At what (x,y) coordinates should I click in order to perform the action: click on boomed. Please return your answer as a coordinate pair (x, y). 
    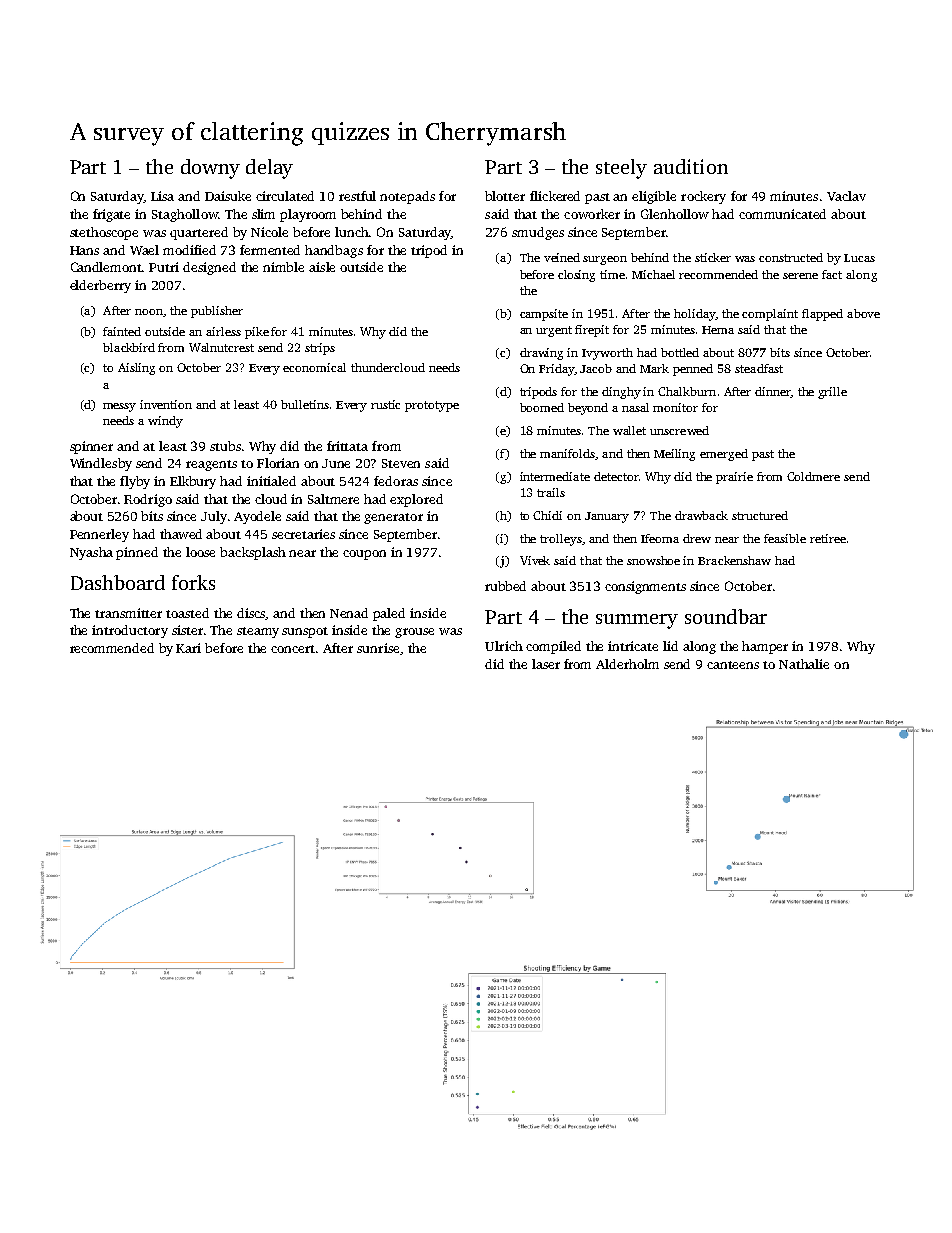
    Looking at the image, I should click on (542, 407).
